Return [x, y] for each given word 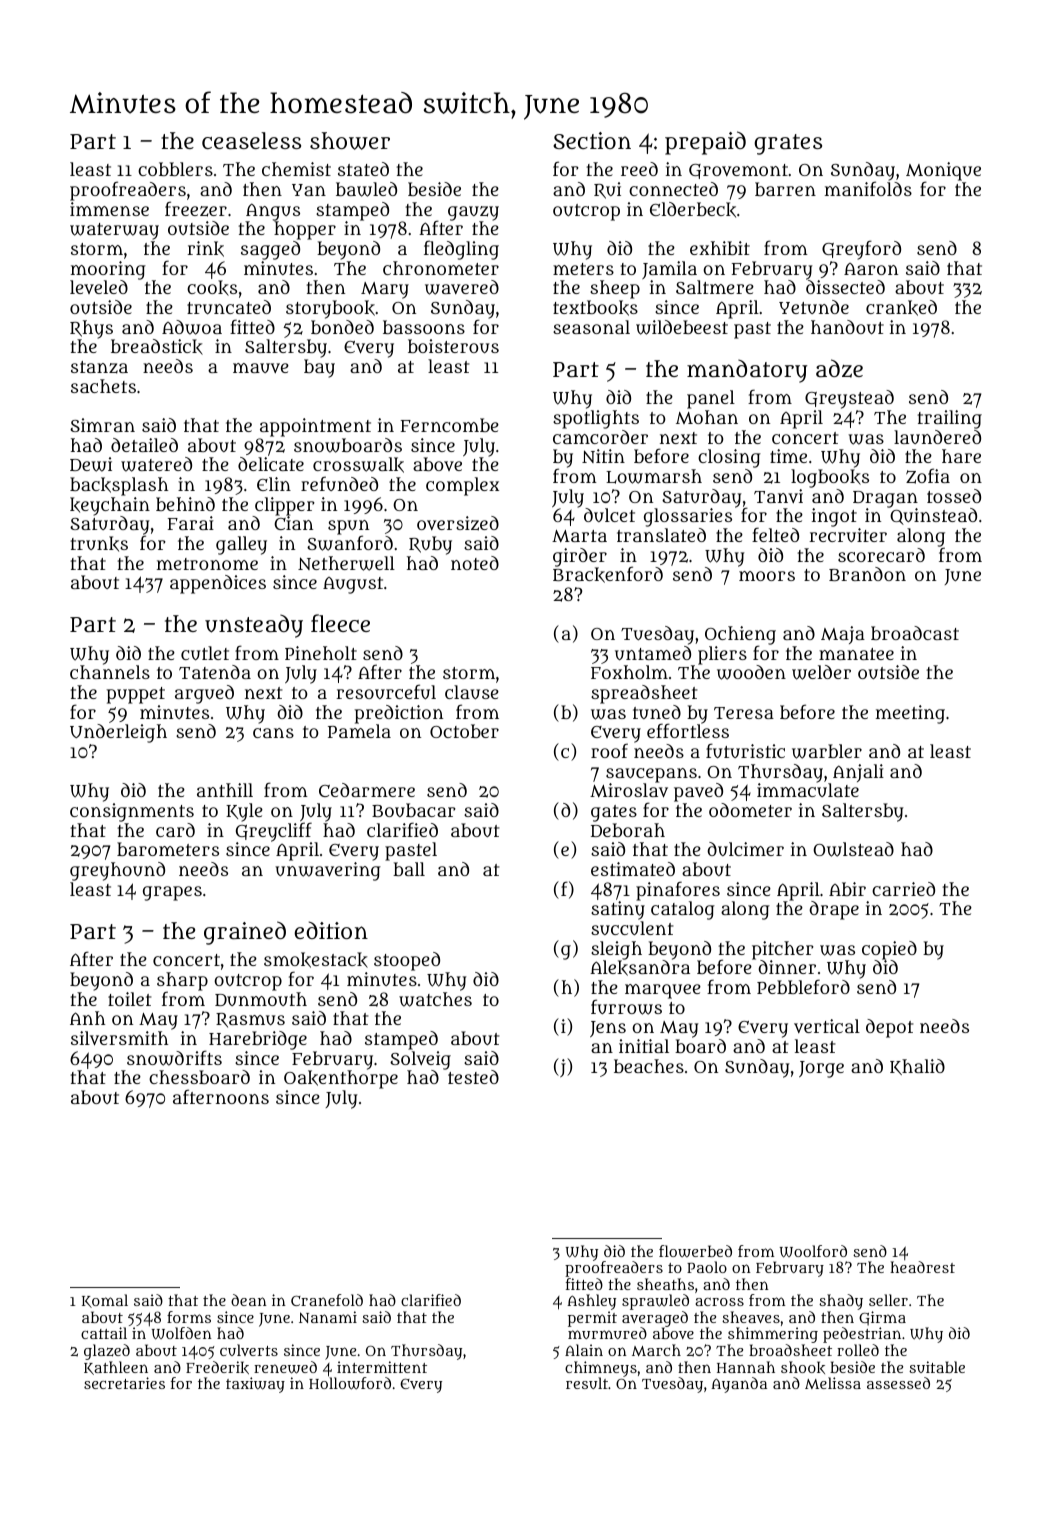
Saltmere [715, 287]
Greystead [849, 399]
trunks [99, 544]
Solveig [420, 1060]
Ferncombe [450, 425]
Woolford [813, 1251]
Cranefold [327, 1300]
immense [109, 209]
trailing [950, 419]
